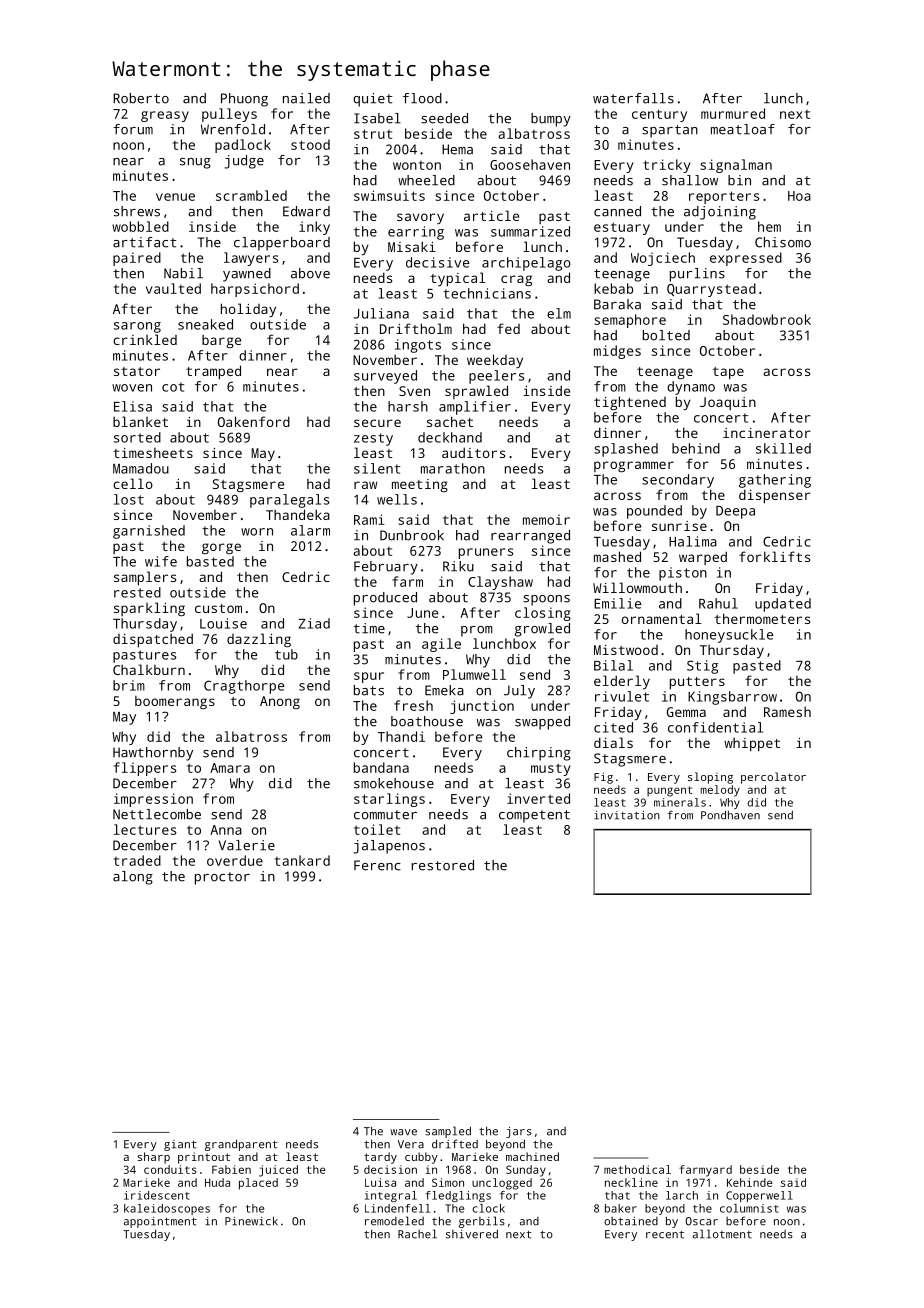  What do you see at coordinates (546, 519) in the screenshot?
I see `memoir` at bounding box center [546, 519].
